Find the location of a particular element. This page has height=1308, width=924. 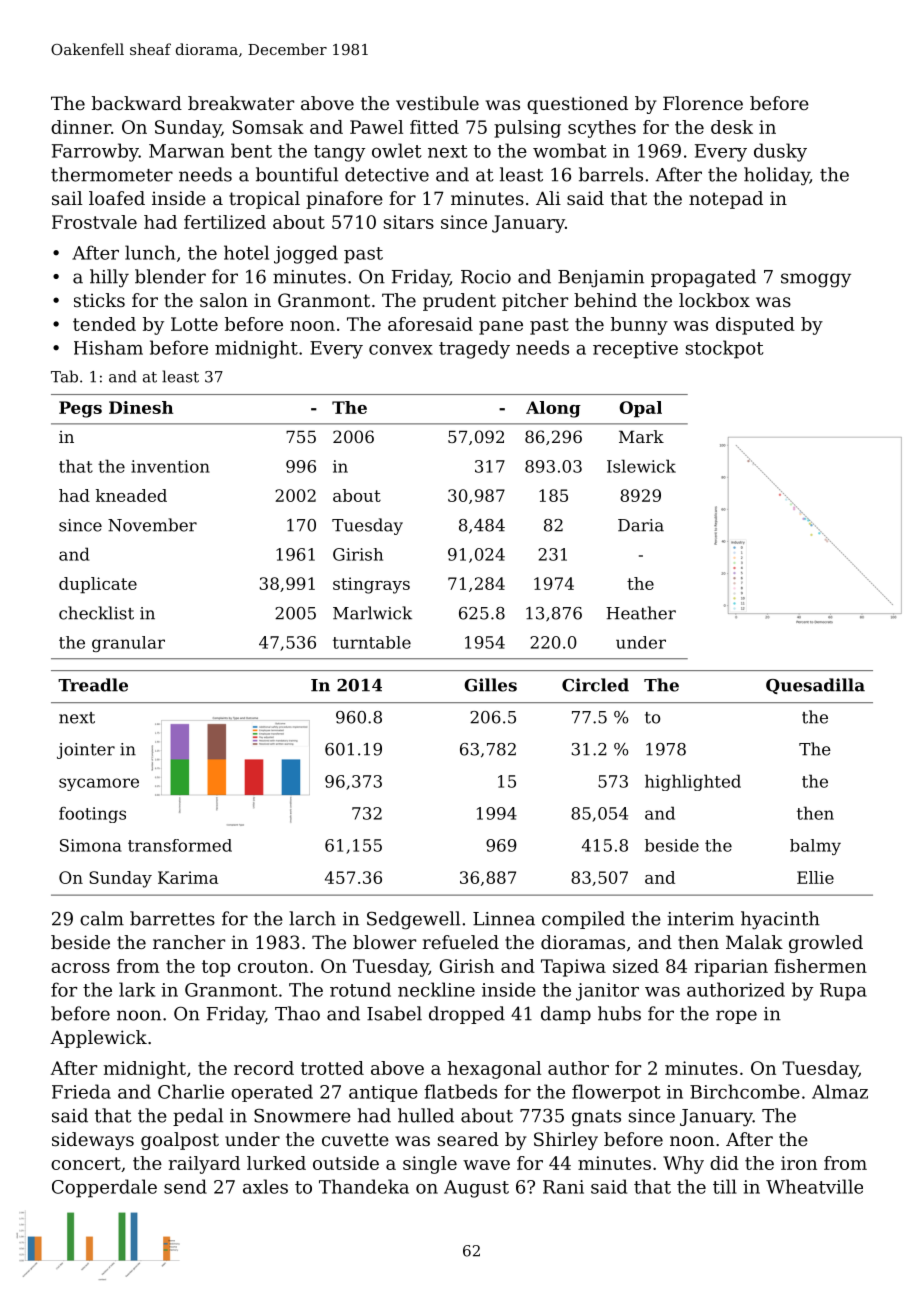

Gilles is located at coordinates (490, 685).
